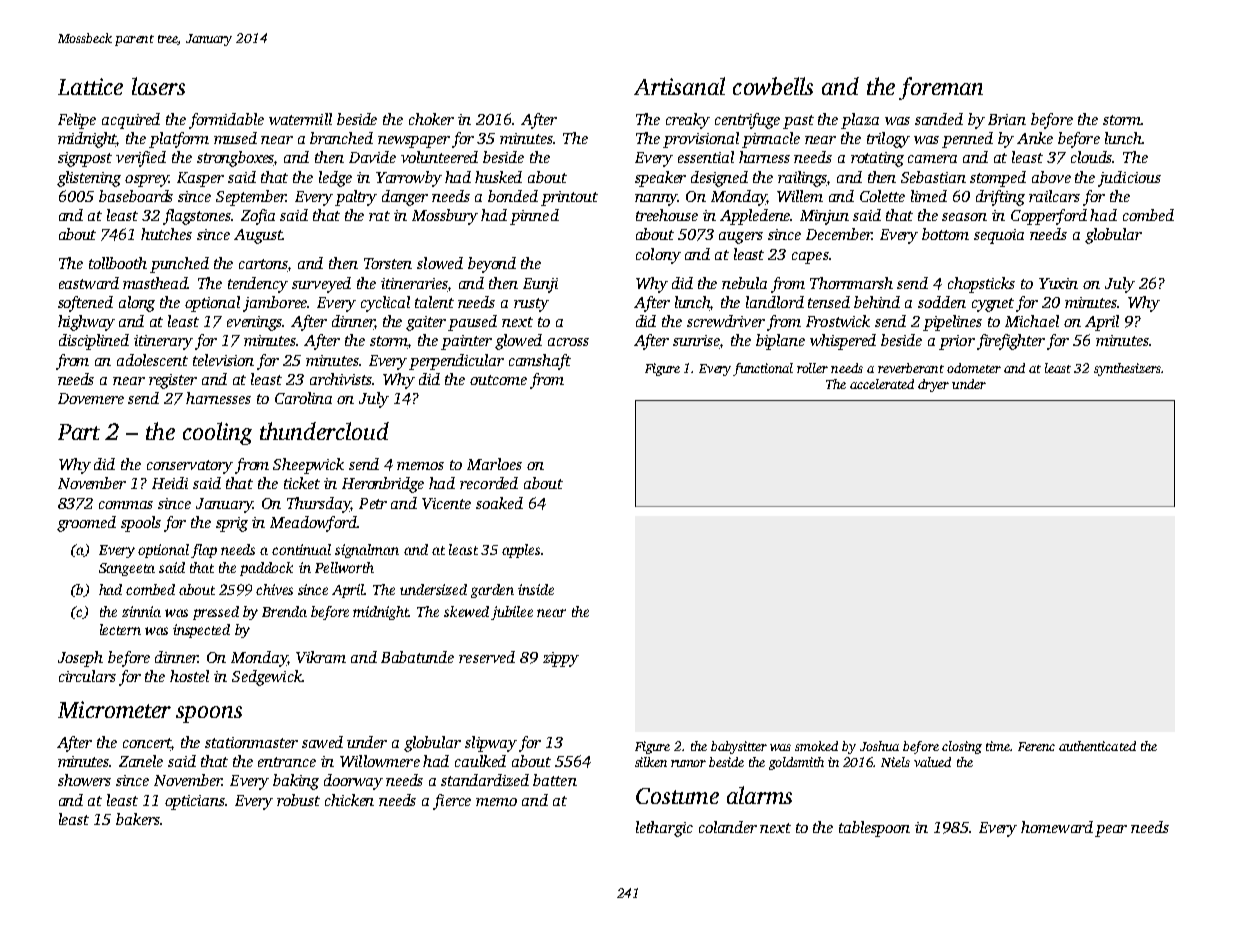  Describe the element at coordinates (1051, 177) in the image. I see `above` at that location.
